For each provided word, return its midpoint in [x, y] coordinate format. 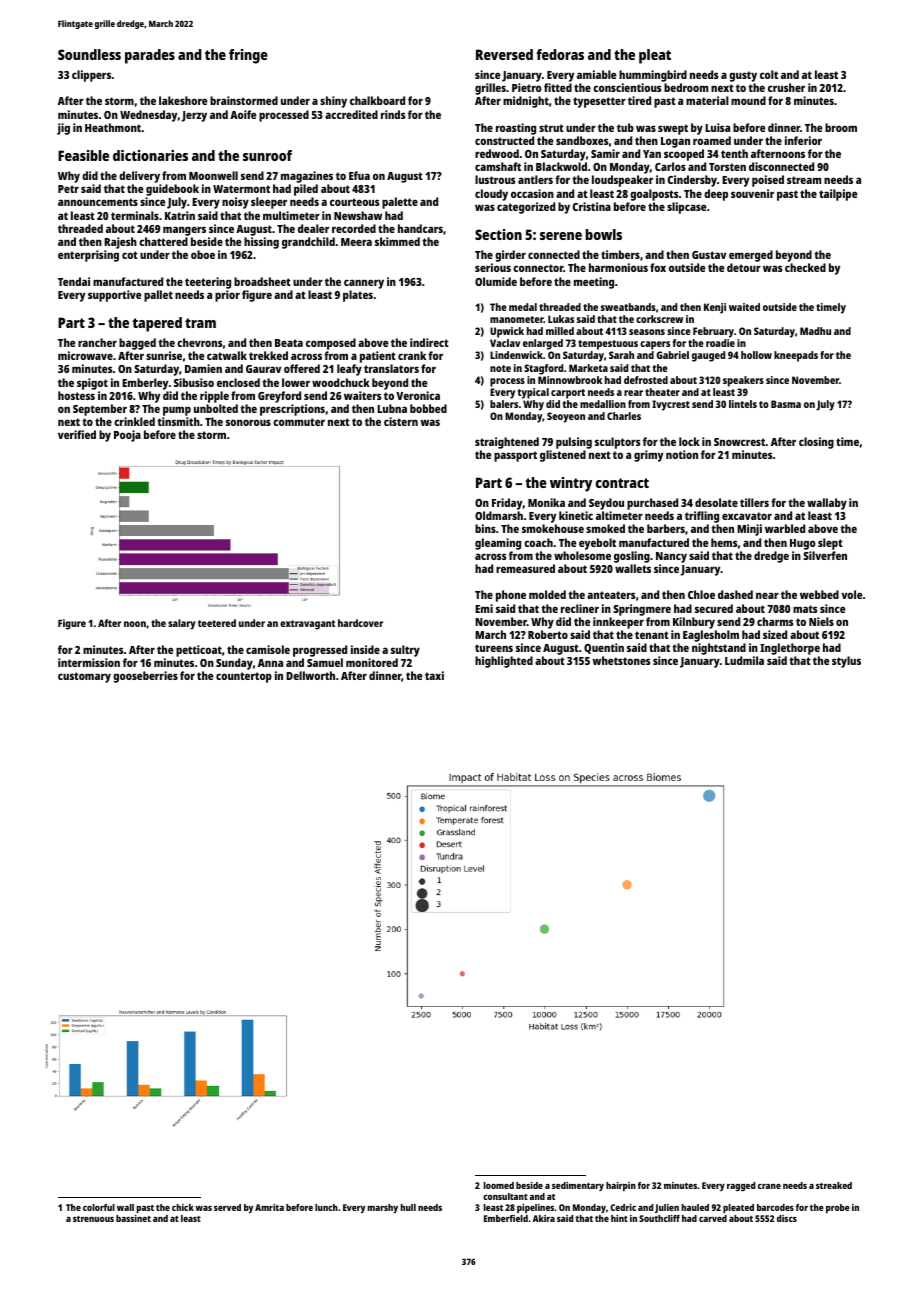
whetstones [621, 660]
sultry [405, 651]
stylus [846, 662]
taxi [434, 675]
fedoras [560, 54]
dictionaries [150, 155]
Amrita [269, 1207]
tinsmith [178, 421]
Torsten [727, 167]
